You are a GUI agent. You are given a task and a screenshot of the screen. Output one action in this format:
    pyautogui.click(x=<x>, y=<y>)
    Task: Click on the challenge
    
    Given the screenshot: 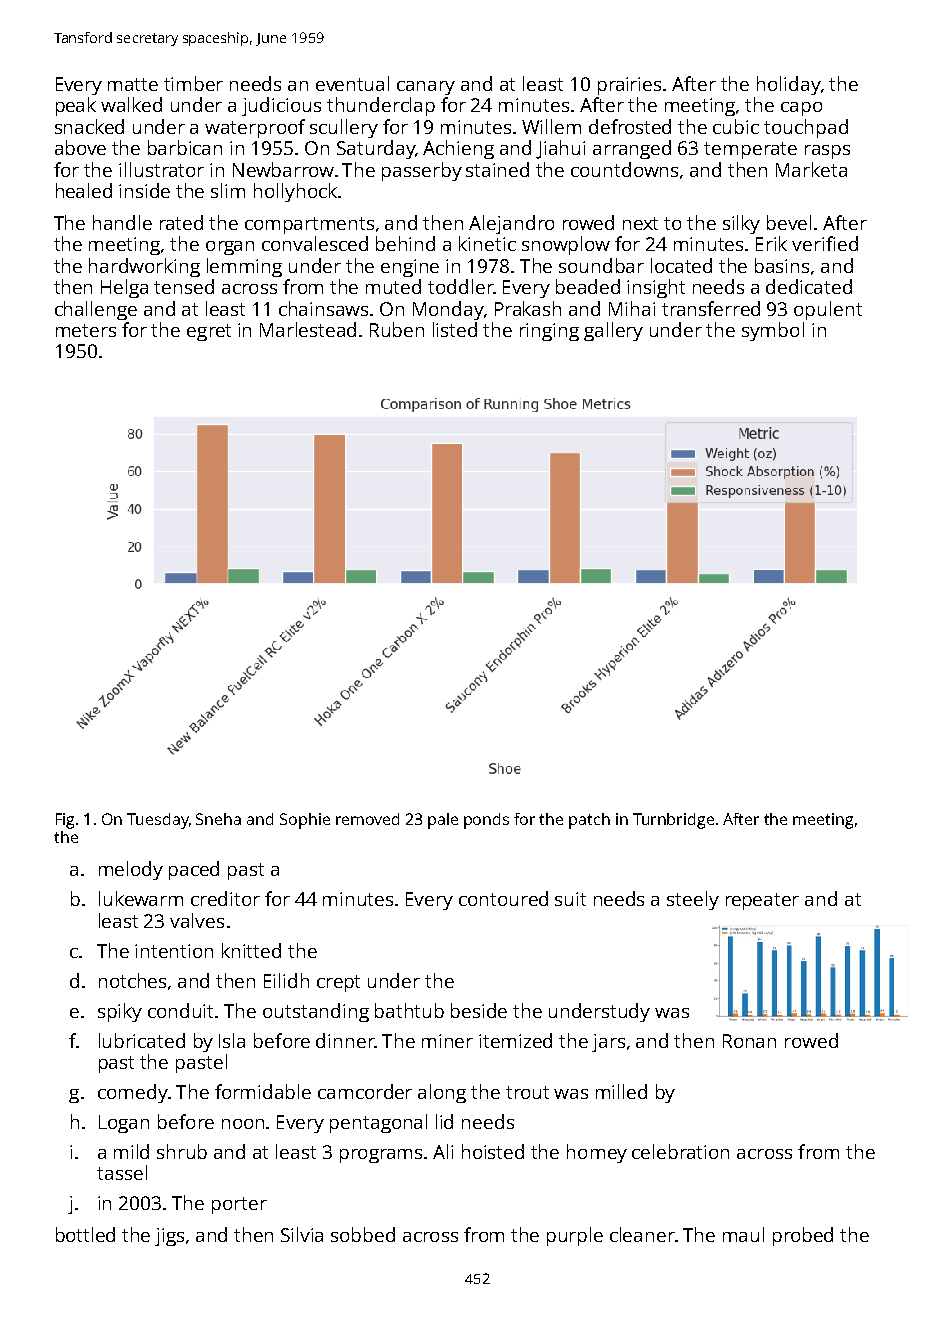 What is the action you would take?
    pyautogui.click(x=96, y=310)
